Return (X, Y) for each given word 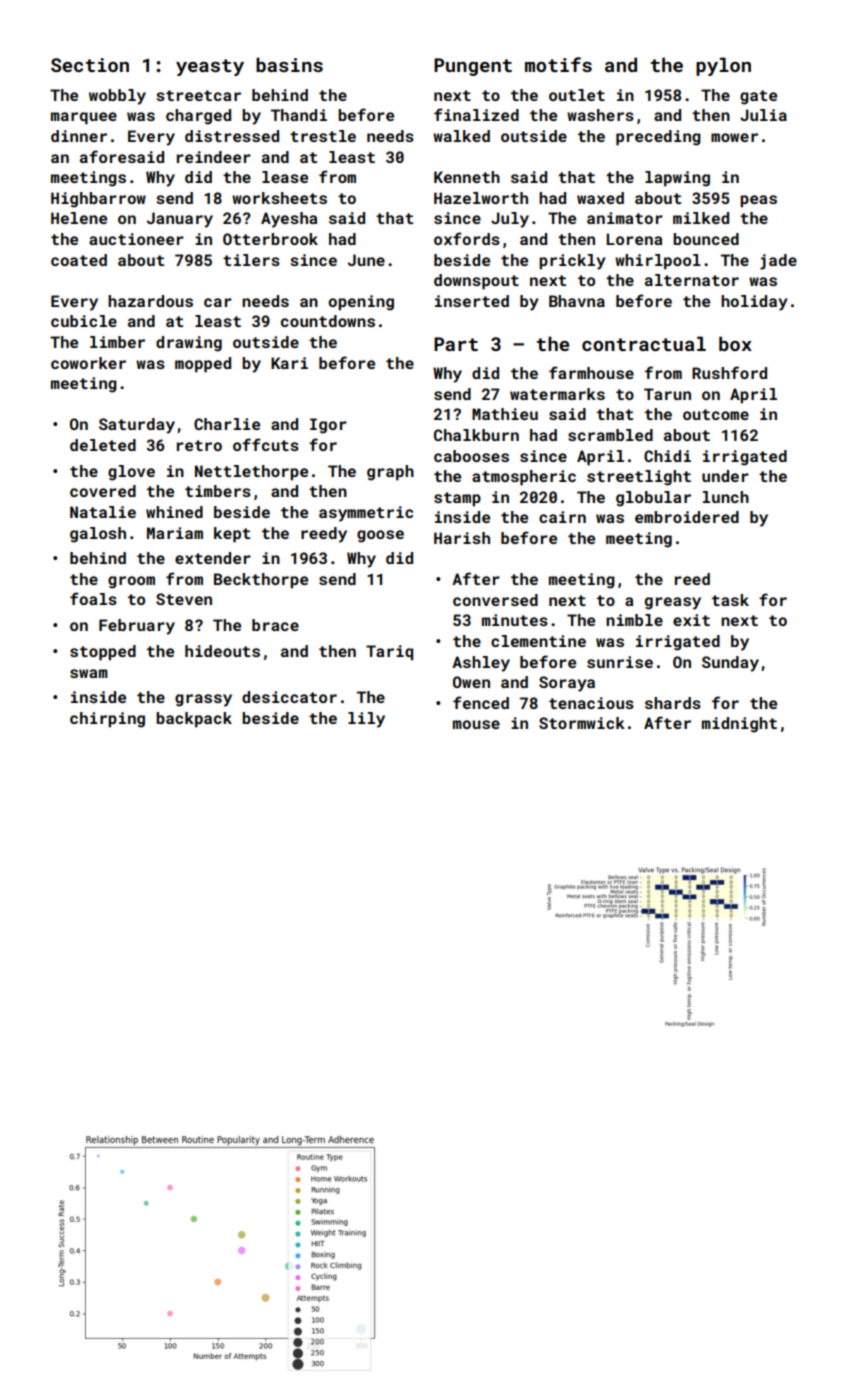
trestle (323, 136)
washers (600, 115)
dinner (79, 136)
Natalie (103, 512)
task (730, 600)
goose (380, 536)
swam (89, 673)
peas (758, 201)
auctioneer (136, 239)
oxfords (467, 238)
